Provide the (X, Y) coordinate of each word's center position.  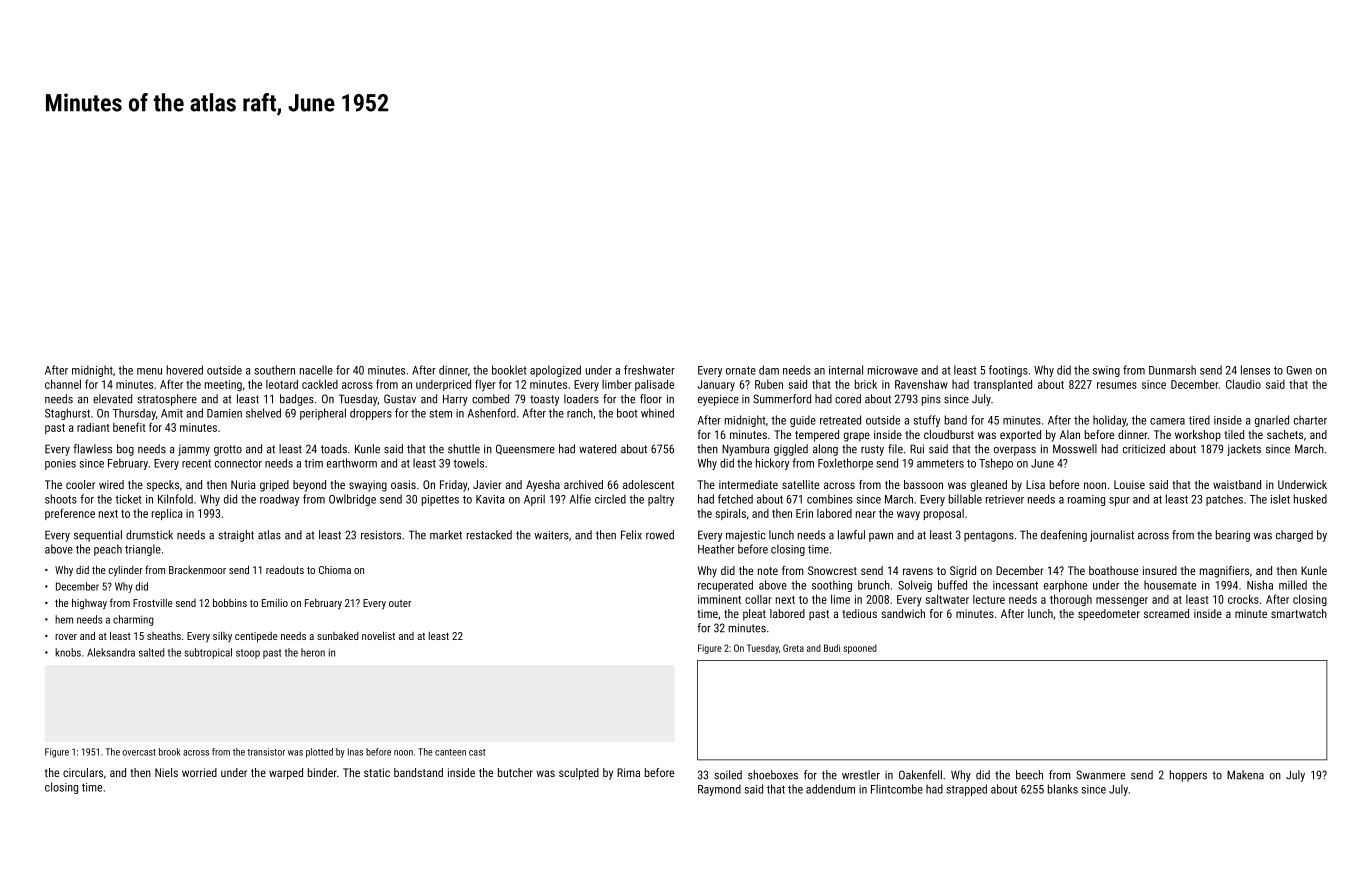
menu (149, 371)
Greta (793, 648)
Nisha (1260, 585)
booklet (509, 370)
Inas (355, 752)
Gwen (1299, 370)
